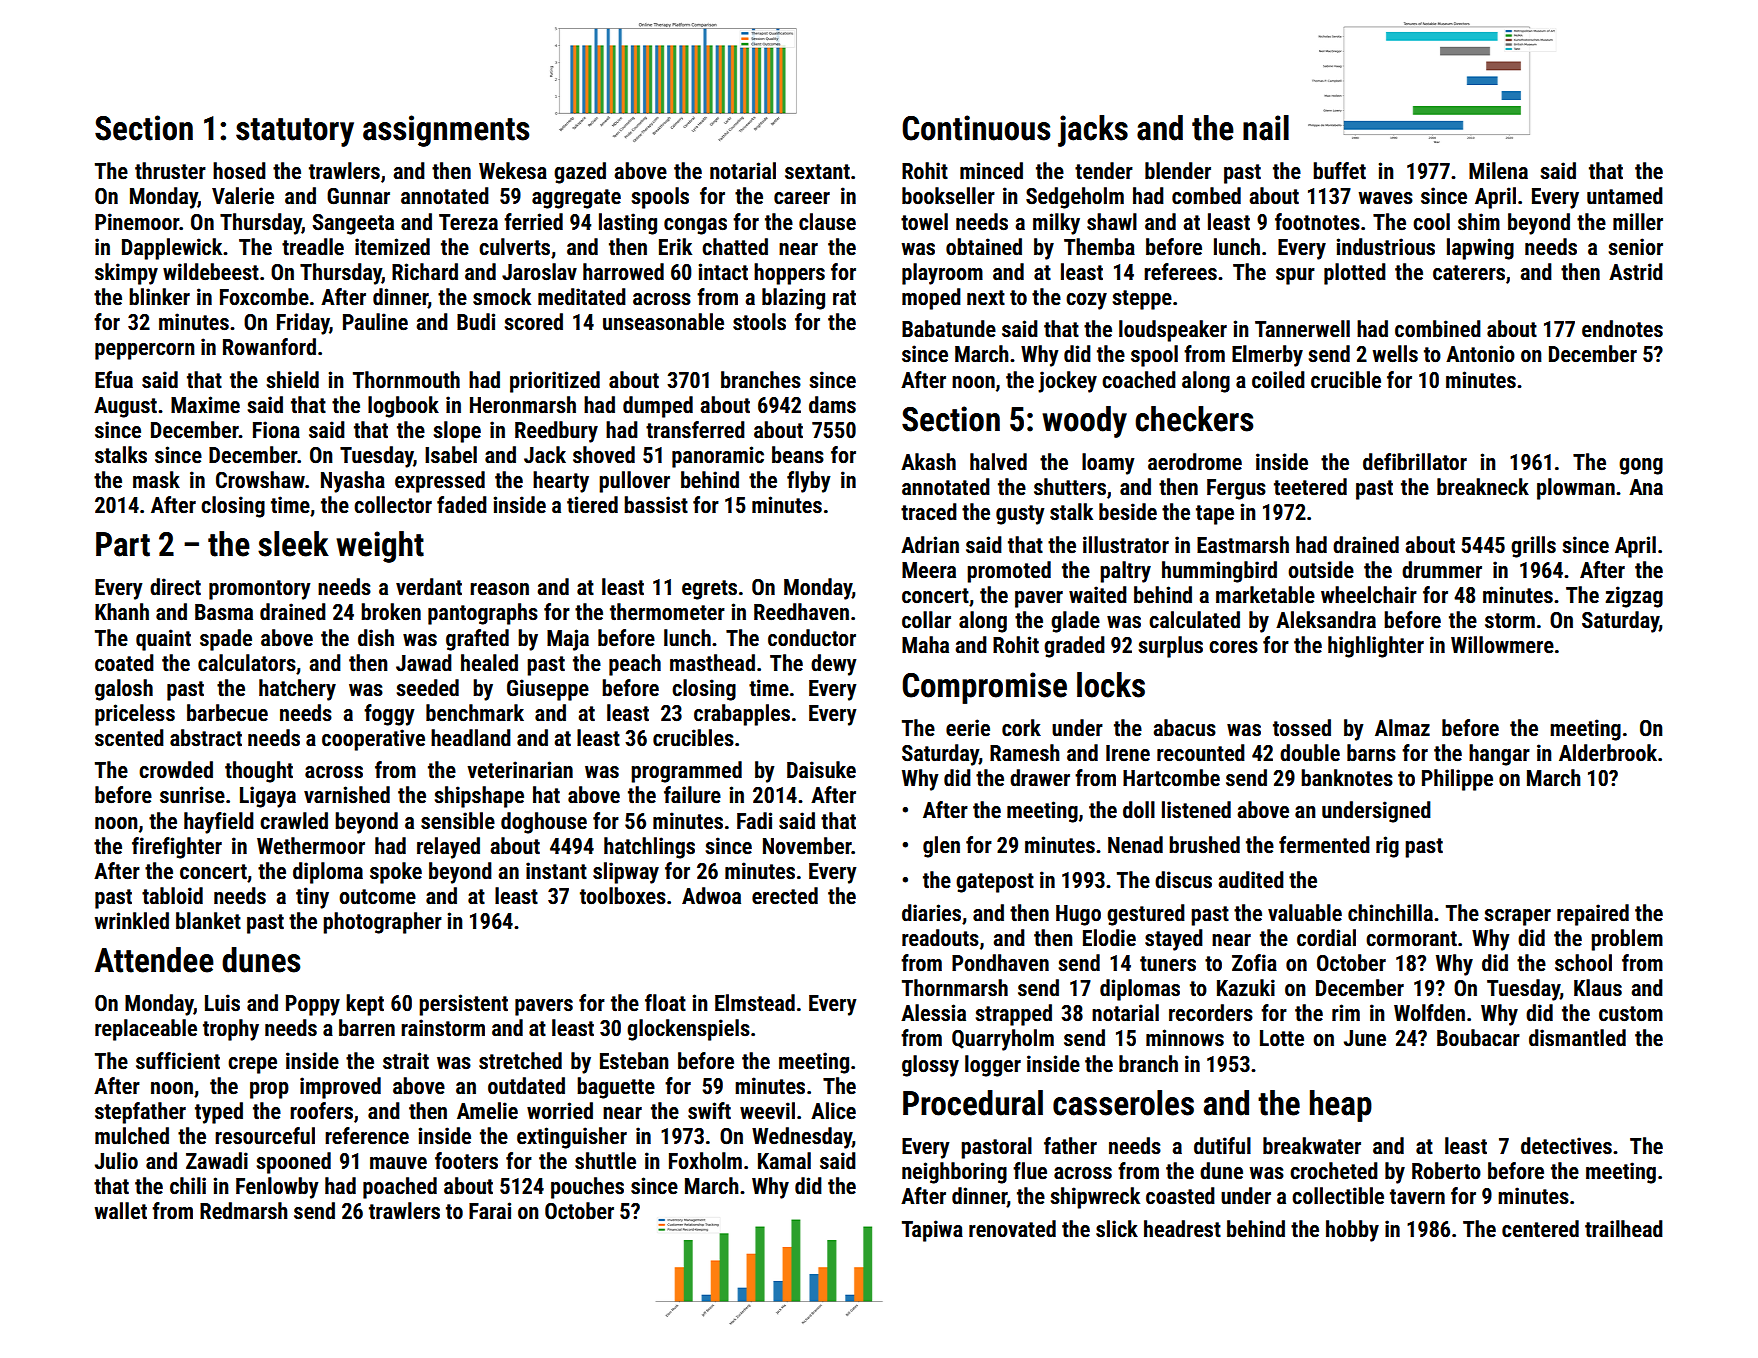  Describe the element at coordinates (976, 128) in the document. I see `Continuous` at that location.
